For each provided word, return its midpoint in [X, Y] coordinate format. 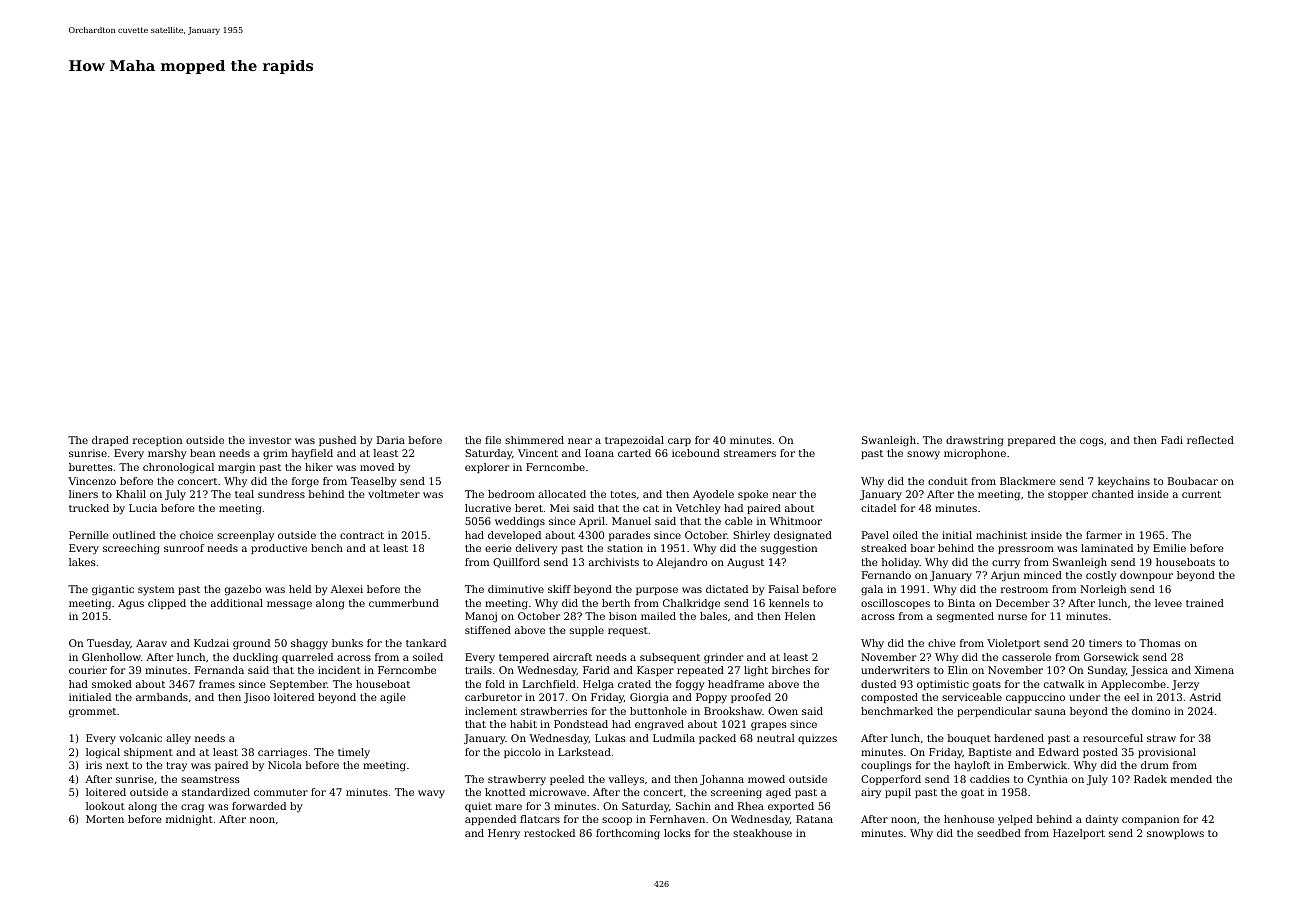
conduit [948, 481]
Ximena [1214, 670]
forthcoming [628, 834]
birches [791, 670]
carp [679, 442]
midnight [189, 820]
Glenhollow [111, 657]
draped [110, 441]
